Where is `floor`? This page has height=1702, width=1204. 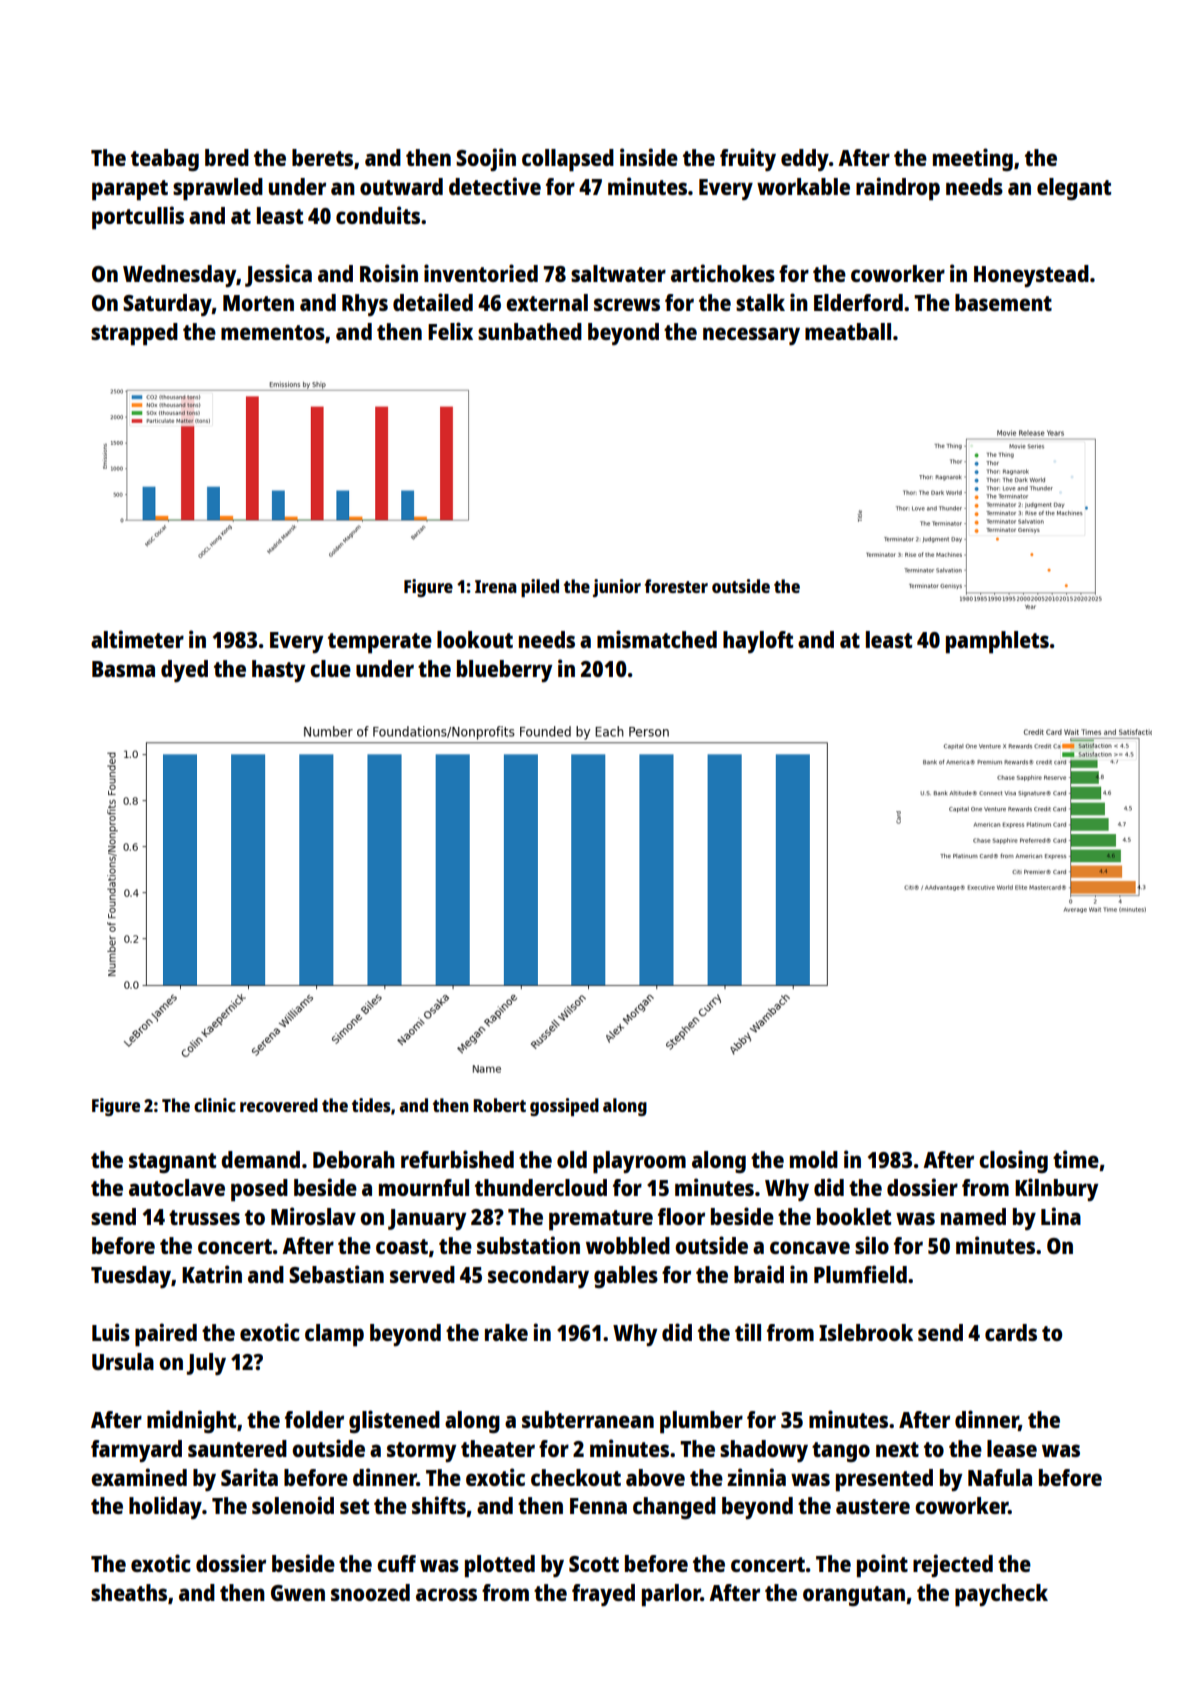 floor is located at coordinates (681, 1216).
